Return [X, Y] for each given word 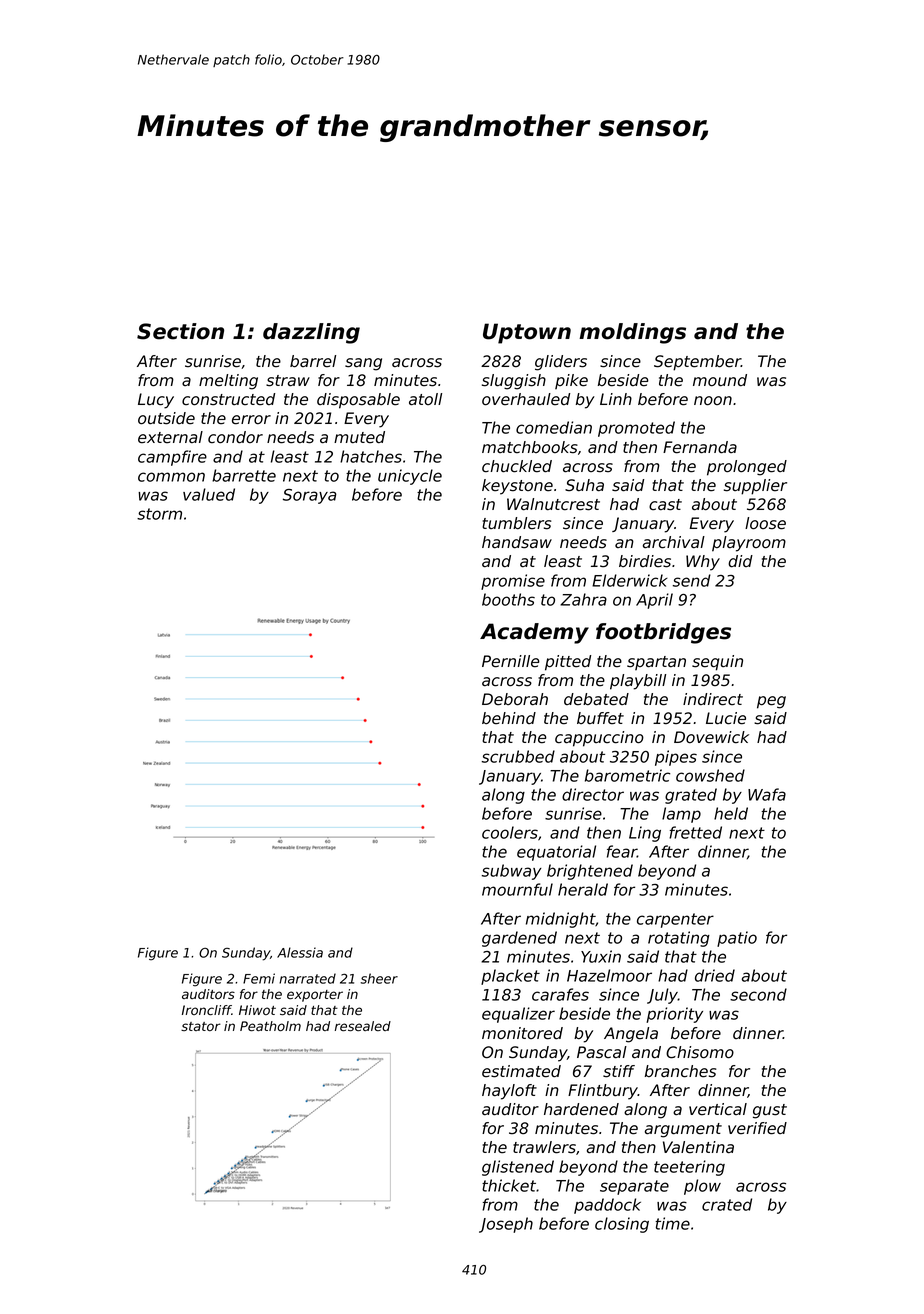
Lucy [156, 401]
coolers [510, 832]
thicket [509, 1185]
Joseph [506, 1225]
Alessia [300, 952]
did [740, 561]
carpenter [675, 920]
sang [363, 364]
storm [159, 514]
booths [508, 599]
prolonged [747, 468]
